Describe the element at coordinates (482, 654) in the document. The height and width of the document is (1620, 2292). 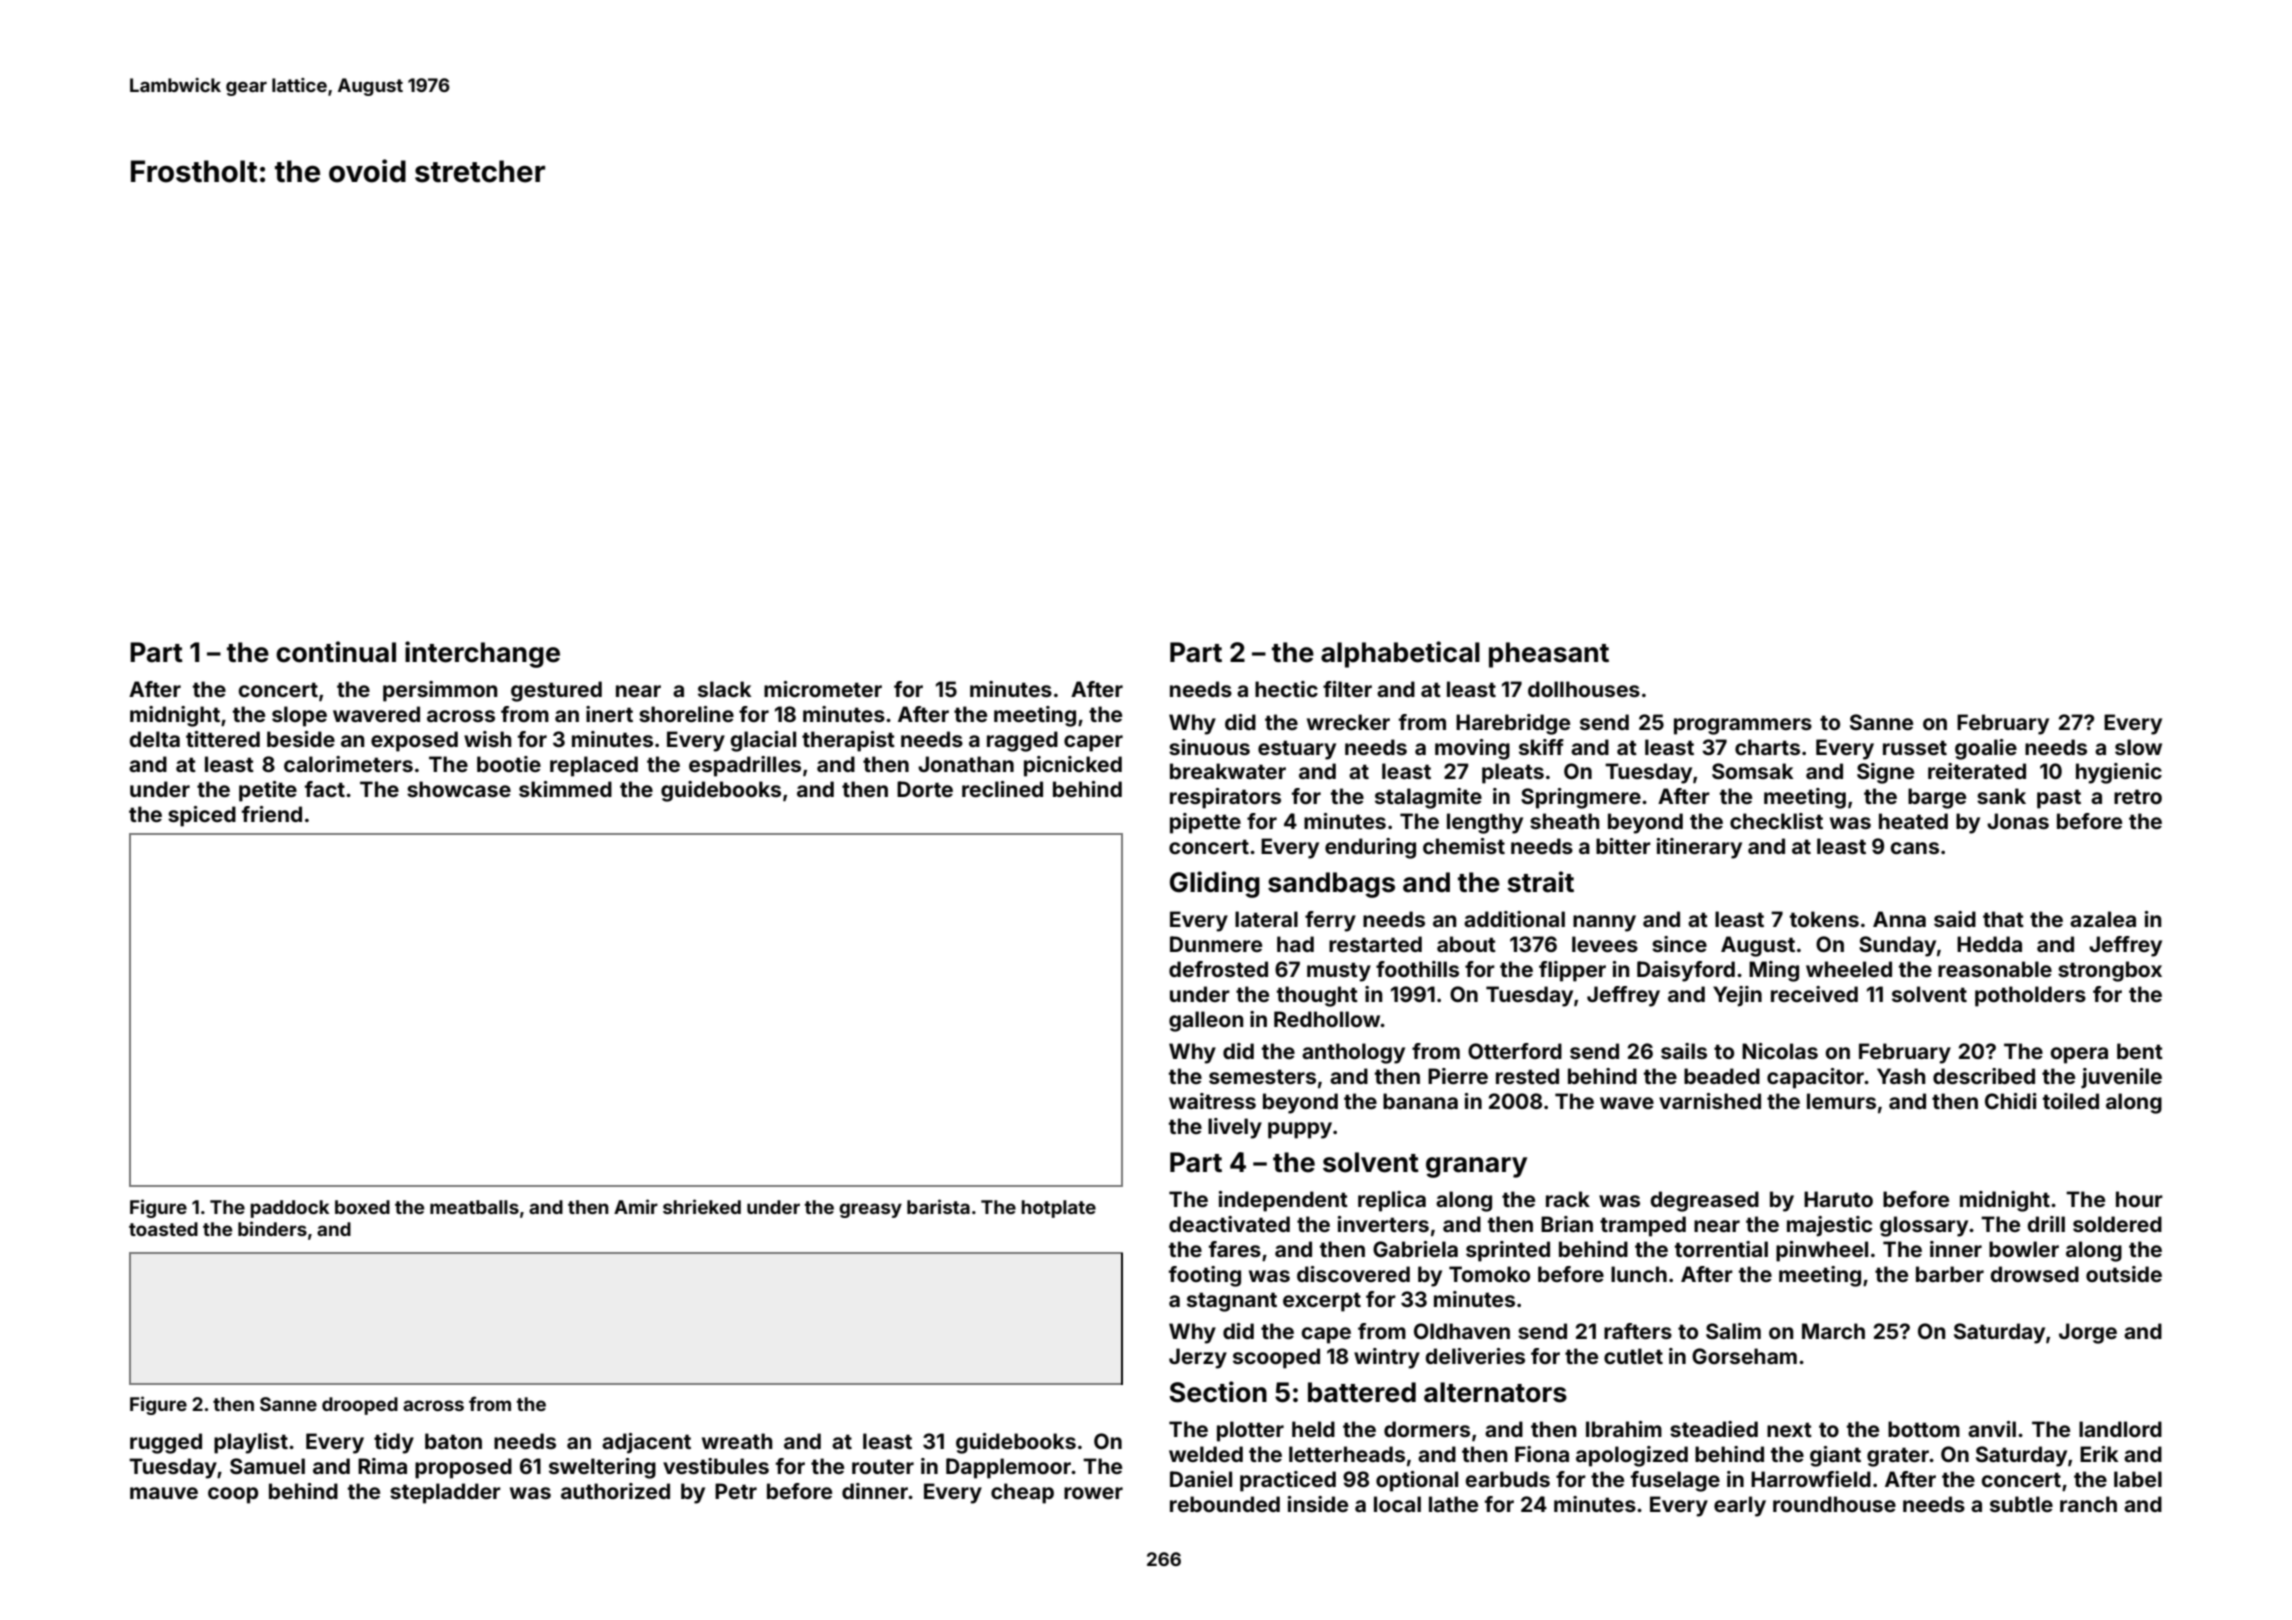
I see `interchange` at that location.
